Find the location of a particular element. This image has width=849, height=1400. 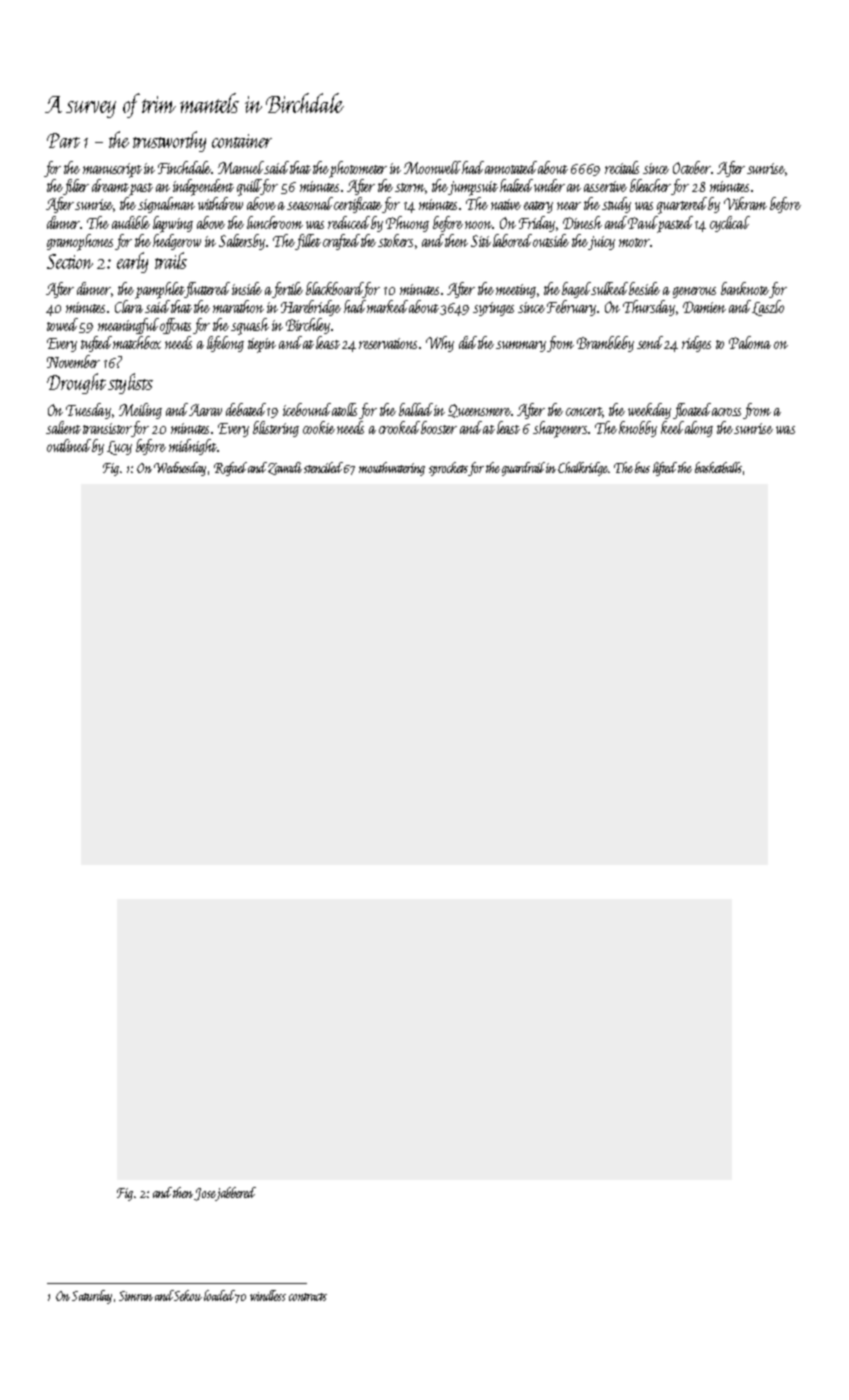

Saturday is located at coordinates (92, 1297).
